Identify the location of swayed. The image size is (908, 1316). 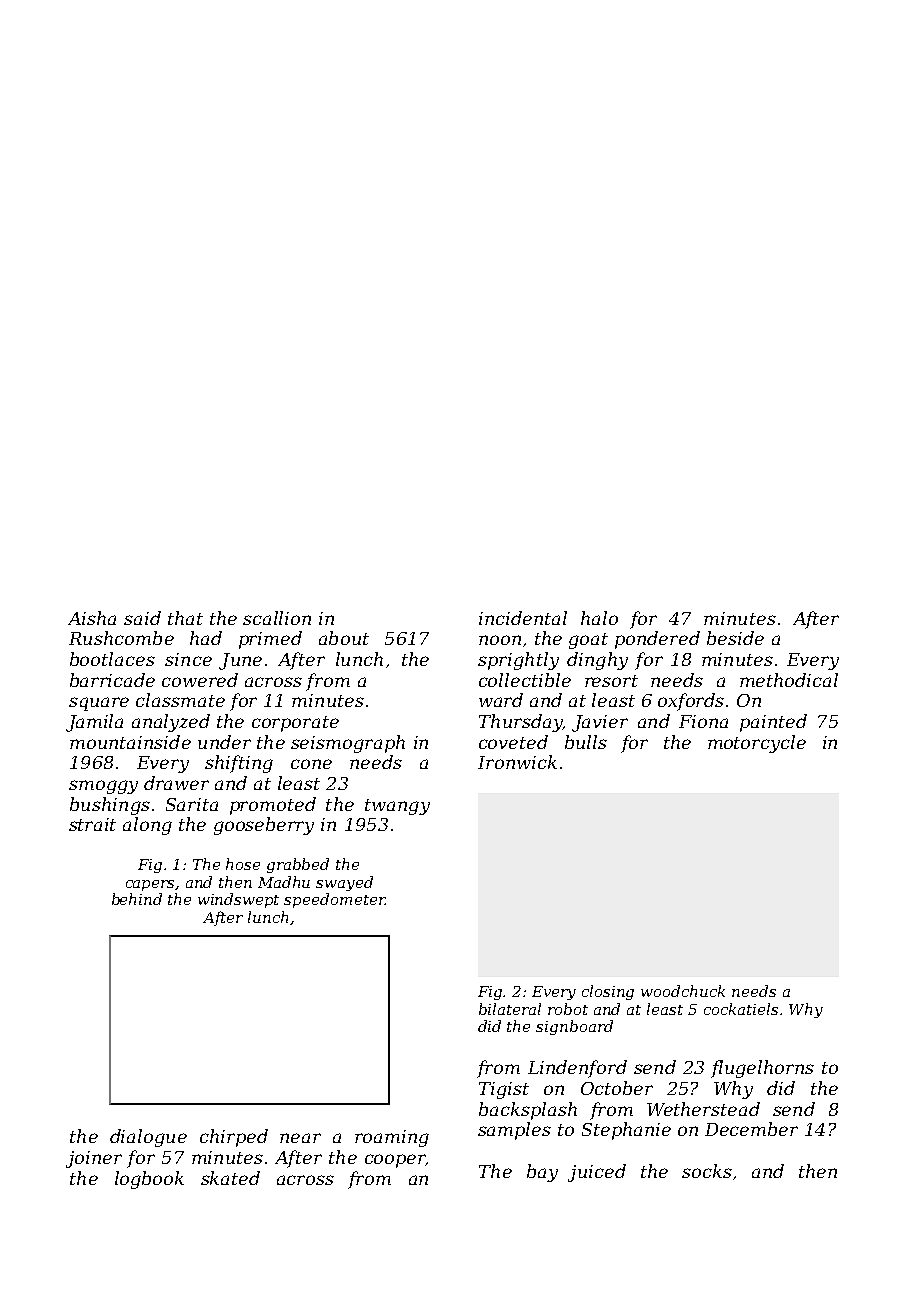
(344, 883).
